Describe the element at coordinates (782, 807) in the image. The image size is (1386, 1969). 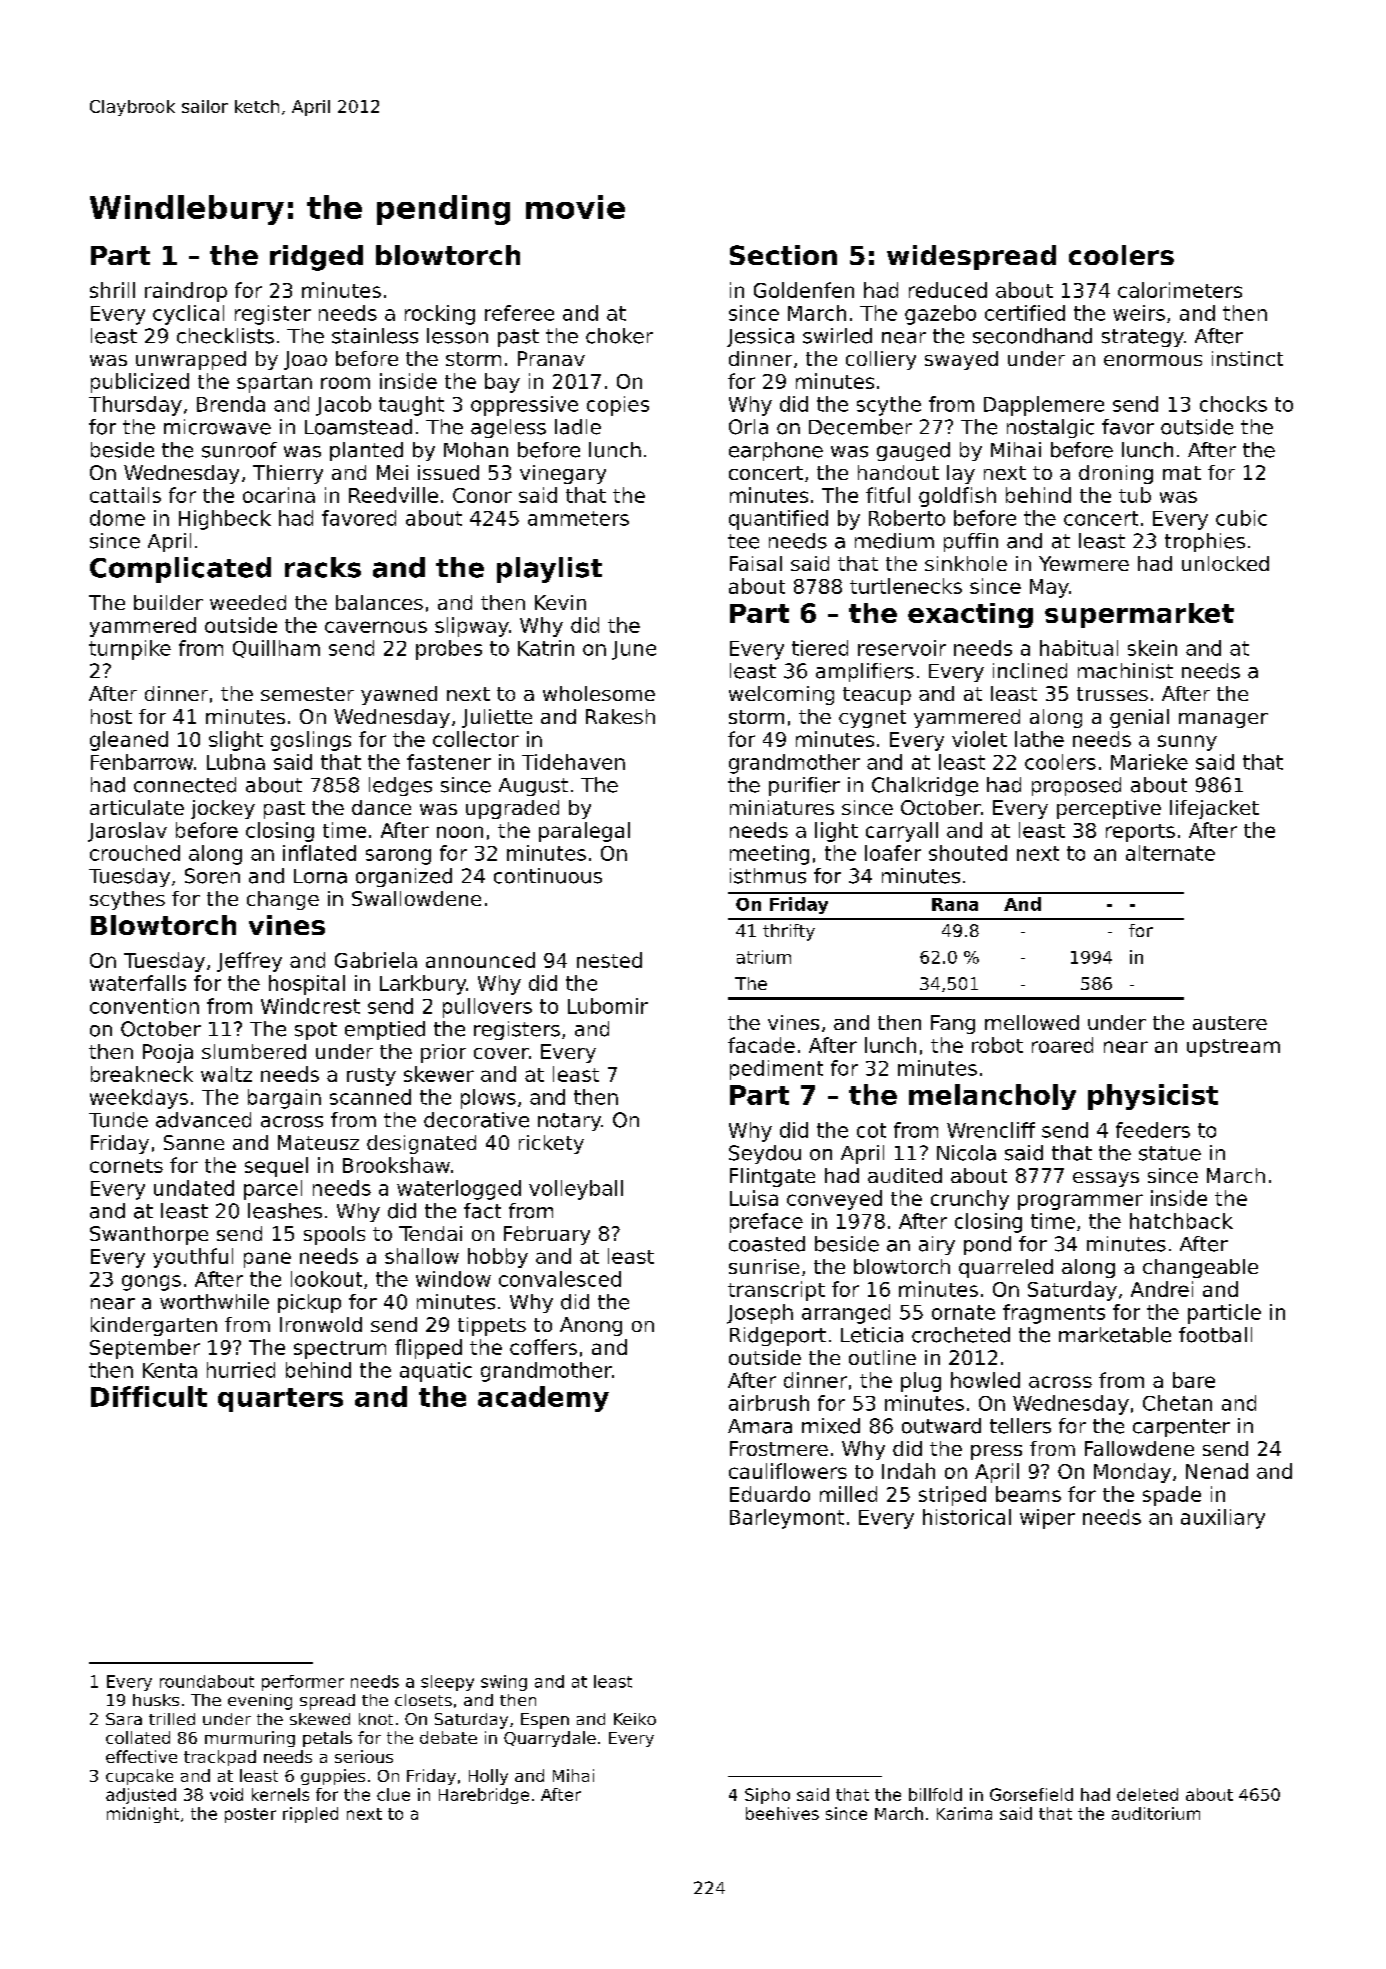
I see `miniatures` at that location.
